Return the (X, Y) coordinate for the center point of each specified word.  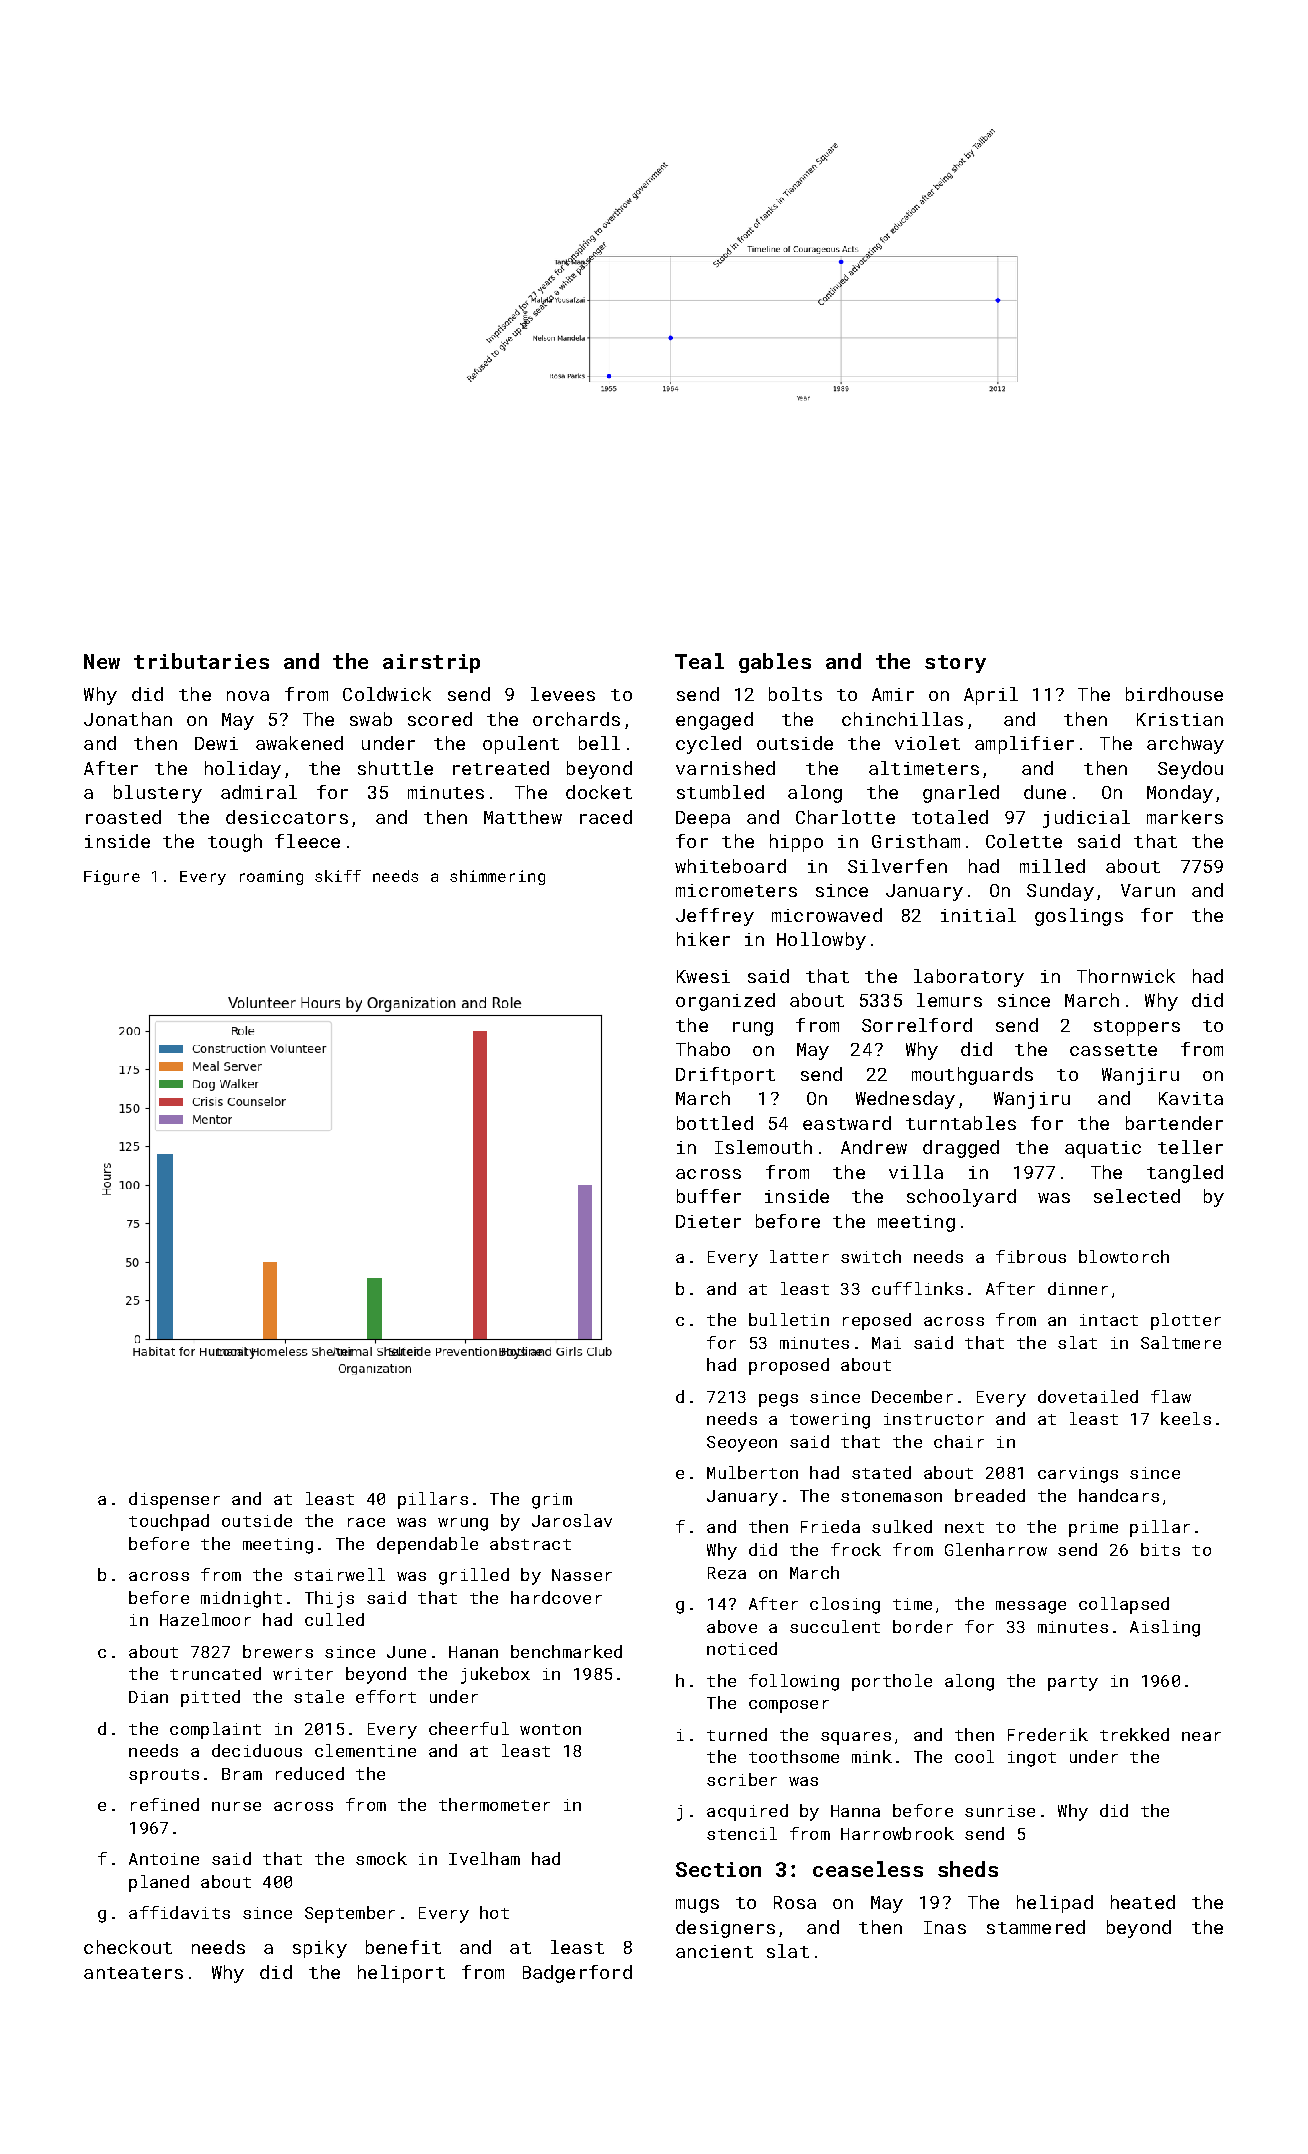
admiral (259, 792)
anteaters (133, 1973)
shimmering (497, 877)
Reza (727, 1573)
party (1073, 1683)
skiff (338, 876)
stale (319, 1696)
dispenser (174, 1500)
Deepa (703, 819)
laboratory (969, 978)
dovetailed (1088, 1396)
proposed (789, 1366)
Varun (1148, 890)
